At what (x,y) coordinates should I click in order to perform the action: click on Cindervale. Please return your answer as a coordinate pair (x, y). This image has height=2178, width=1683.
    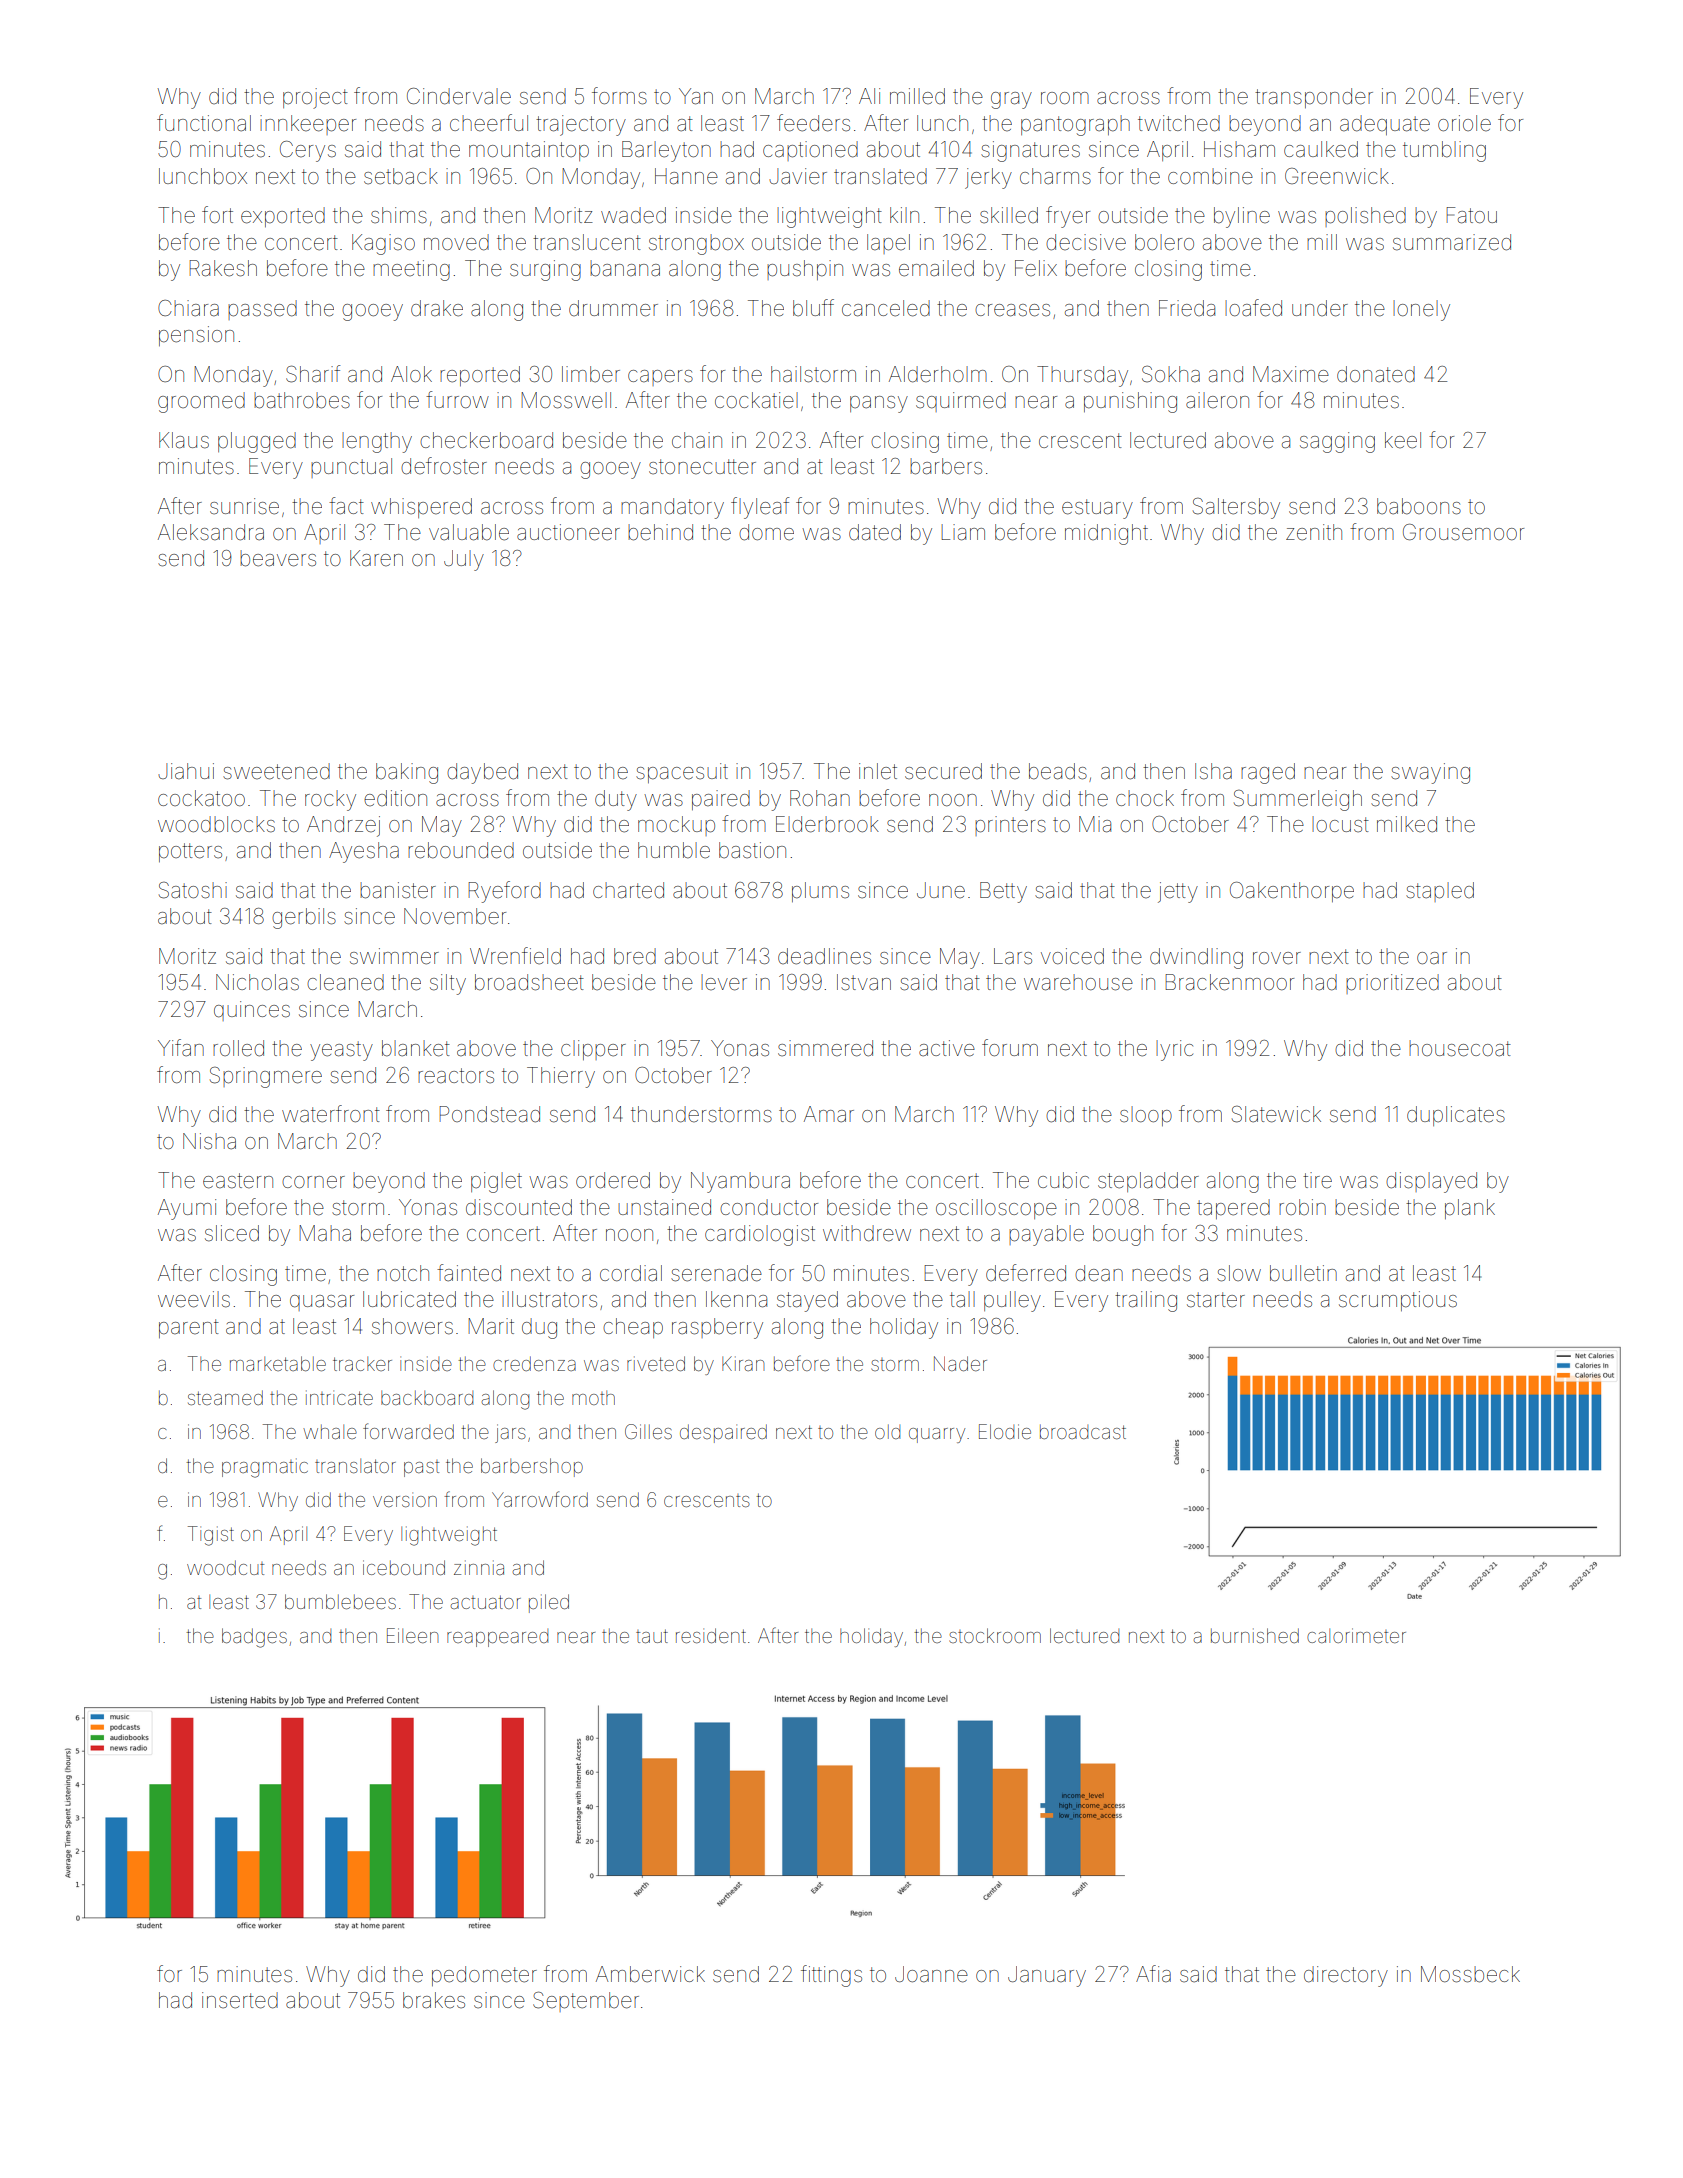
    Looking at the image, I should click on (459, 96).
